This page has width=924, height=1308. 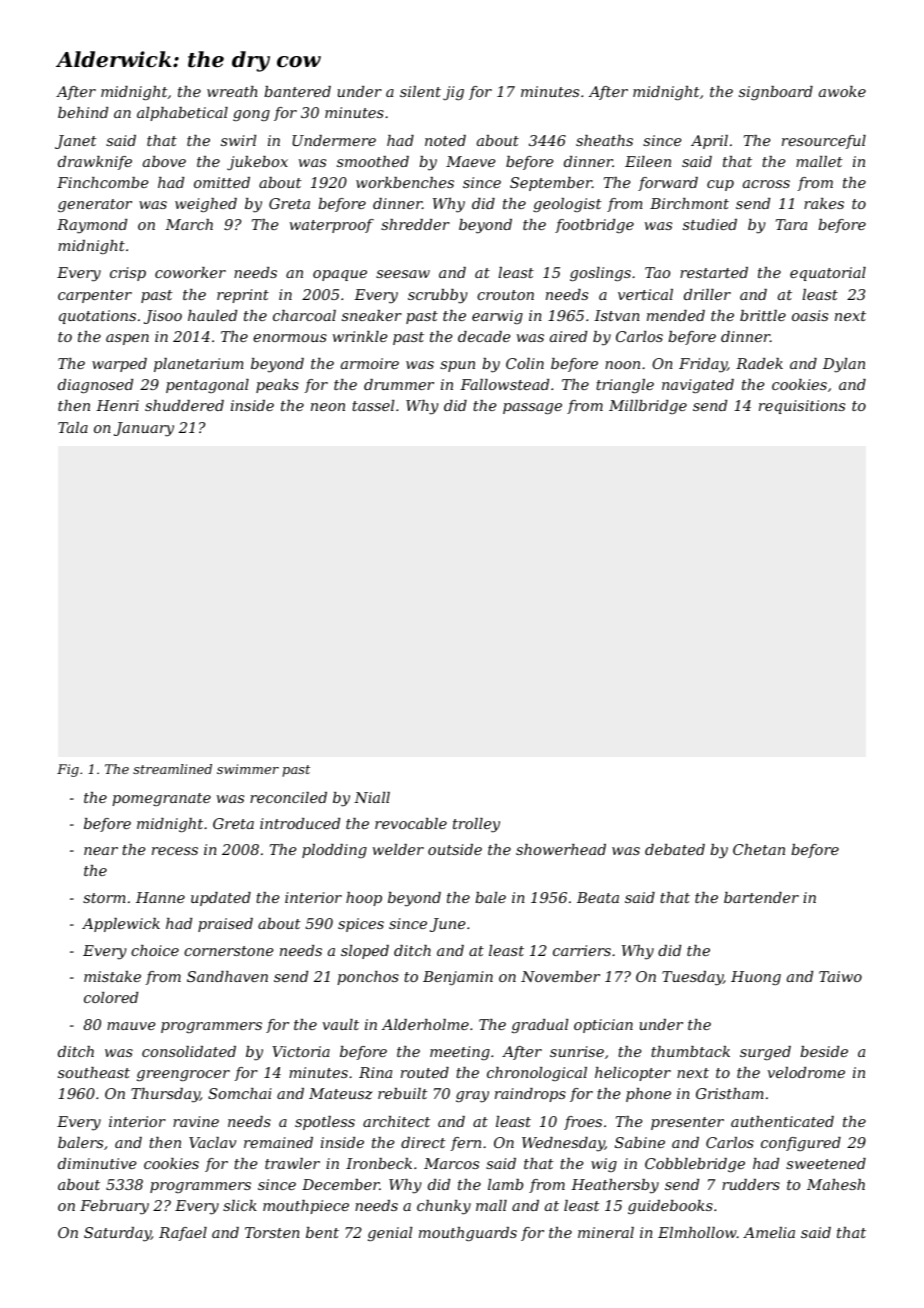 I want to click on ponchos, so click(x=368, y=978).
